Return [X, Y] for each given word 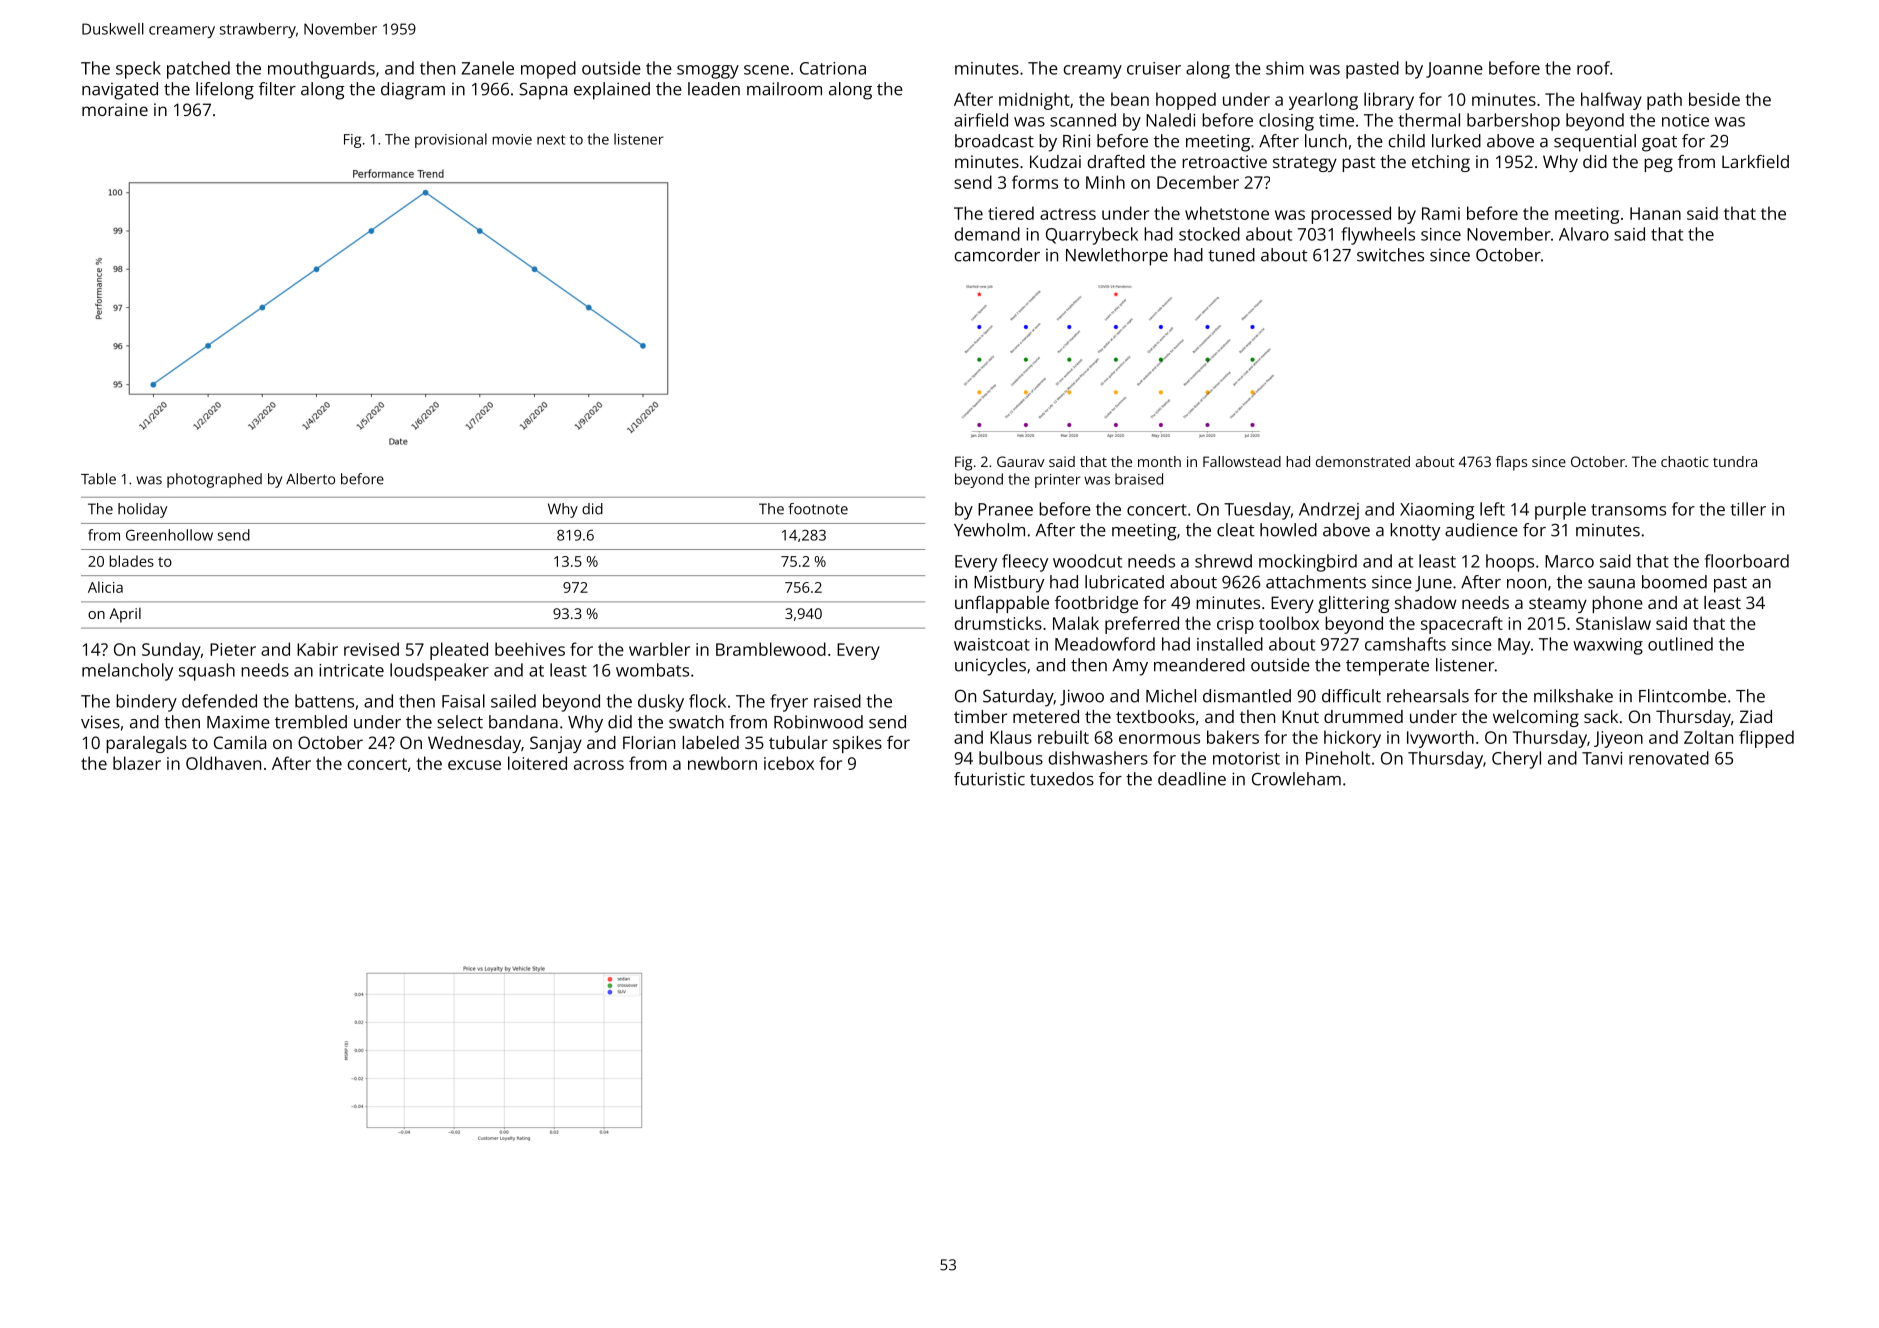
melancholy [127, 672]
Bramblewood [771, 649]
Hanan [1655, 213]
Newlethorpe [1117, 257]
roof [1593, 68]
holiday [142, 510]
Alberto [310, 479]
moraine [115, 109]
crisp [1235, 625]
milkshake [1573, 696]
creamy [1093, 72]
